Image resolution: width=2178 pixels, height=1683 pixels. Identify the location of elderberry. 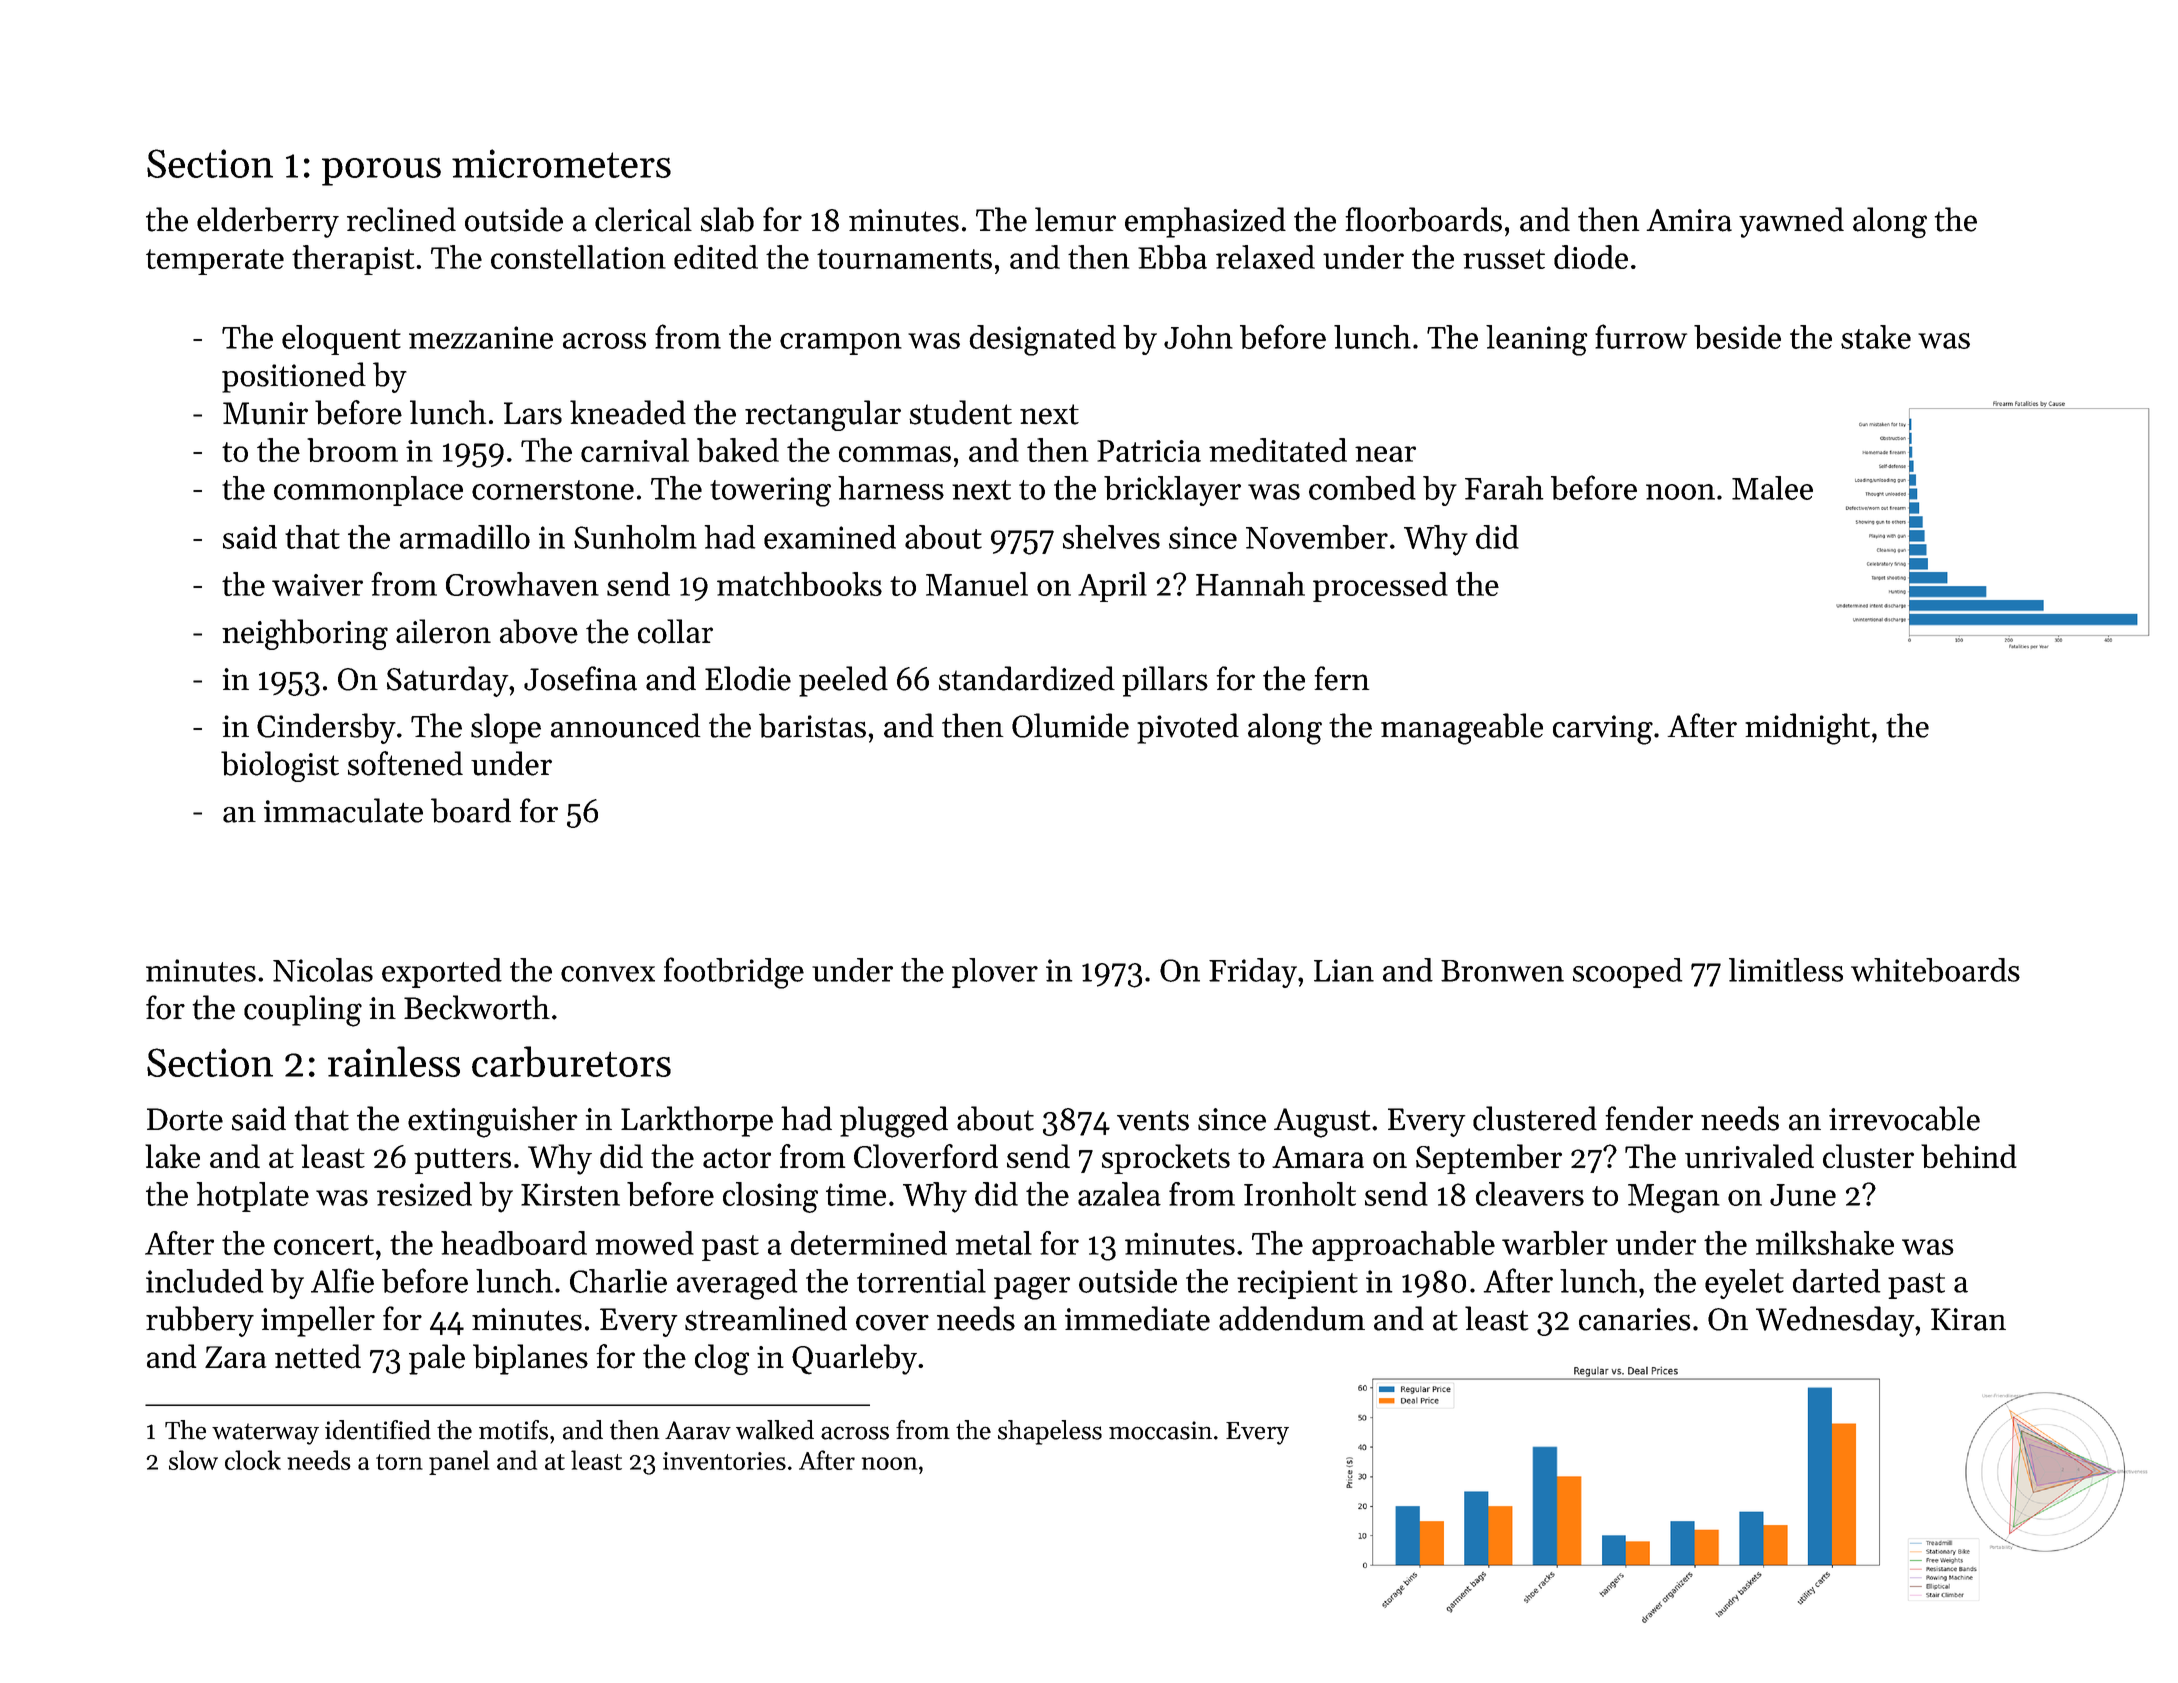
(268, 222).
